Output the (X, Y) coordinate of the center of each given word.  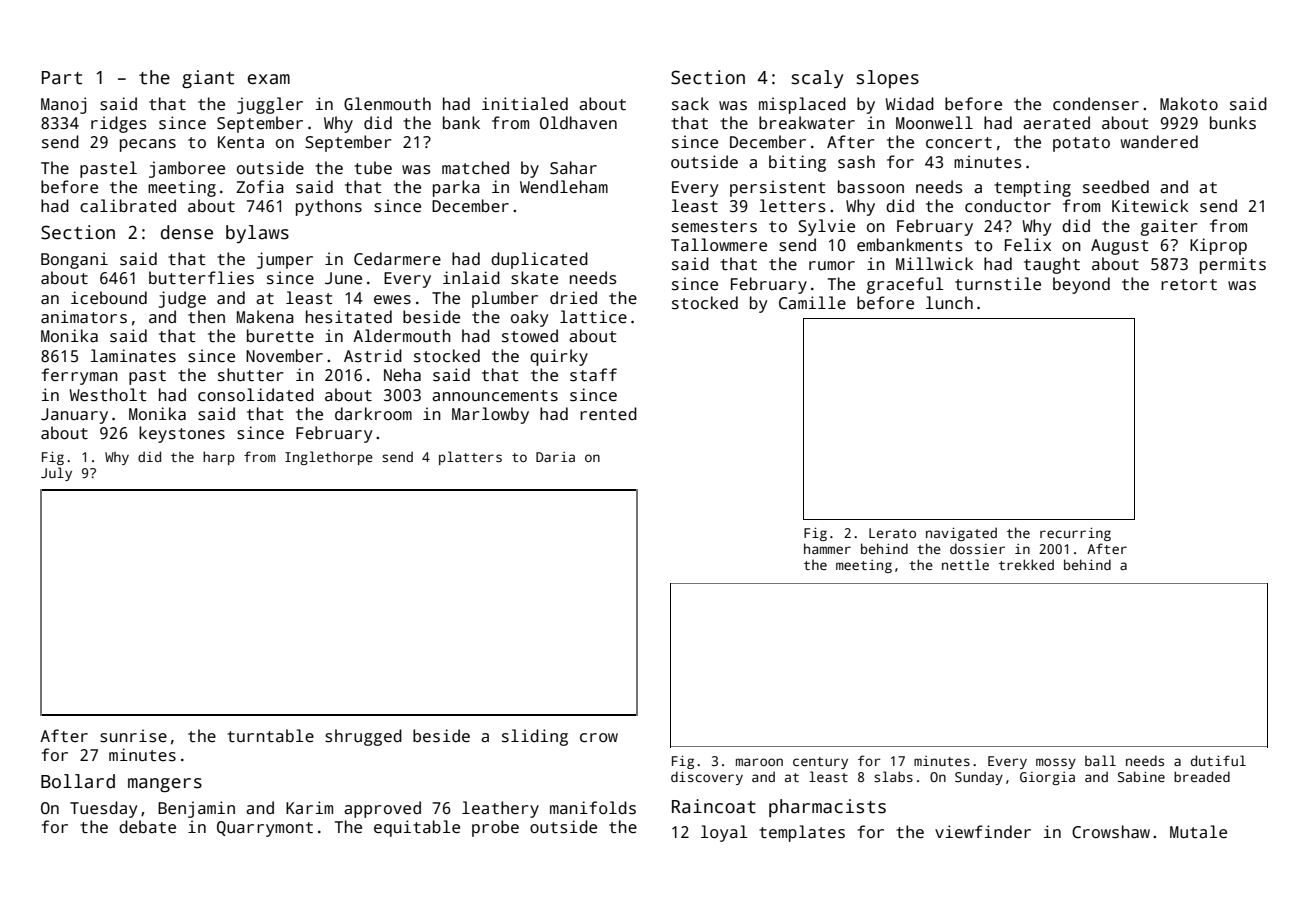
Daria (555, 457)
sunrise (133, 736)
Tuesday (104, 809)
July (56, 474)
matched (475, 168)
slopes (888, 79)
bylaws (257, 234)
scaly (817, 79)
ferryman (80, 376)
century (820, 763)
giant (208, 79)
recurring (1075, 534)
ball (1100, 760)
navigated (961, 534)
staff (593, 375)
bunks (1233, 123)
